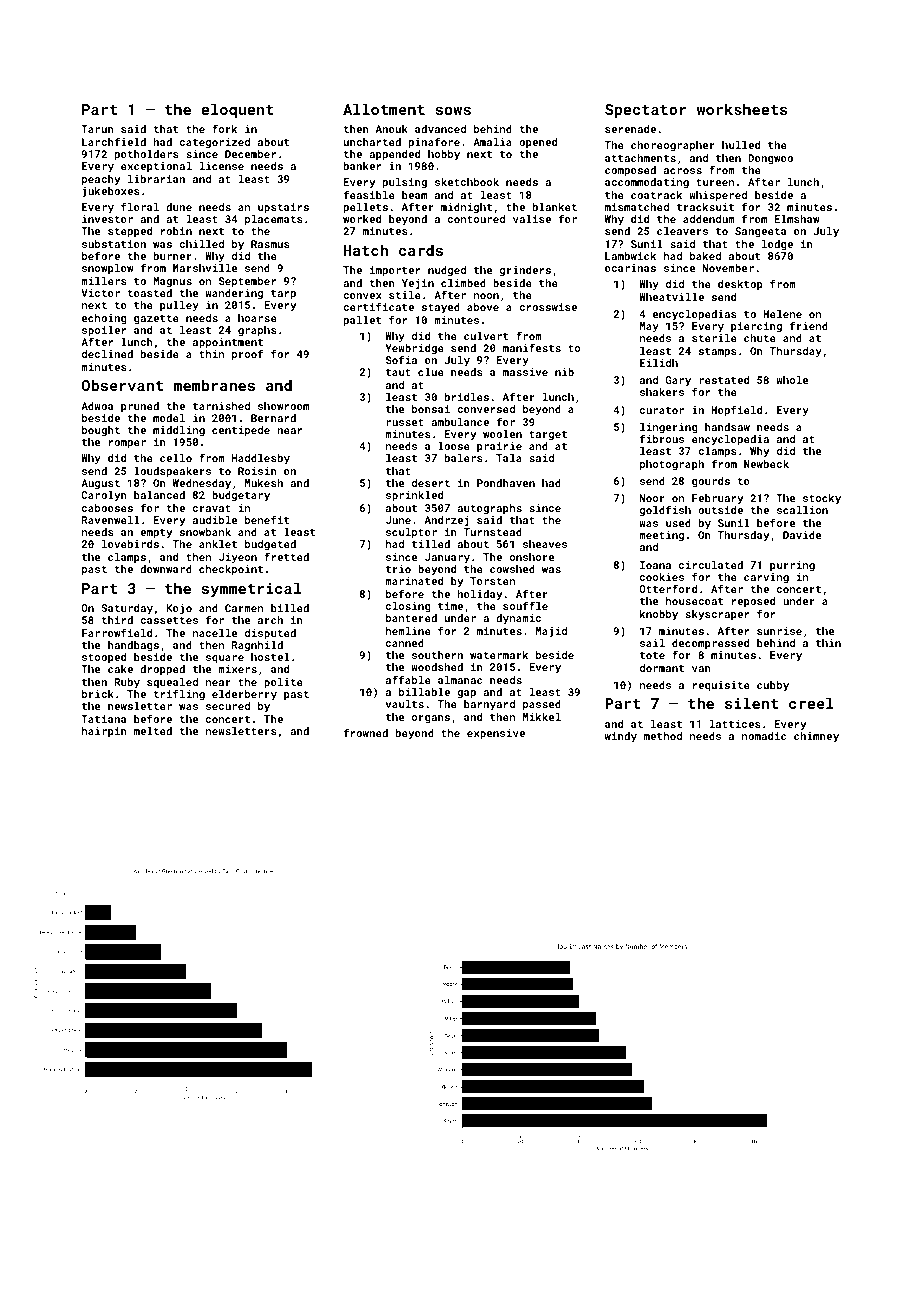  Describe the element at coordinates (414, 581) in the document. I see `marinated` at that location.
